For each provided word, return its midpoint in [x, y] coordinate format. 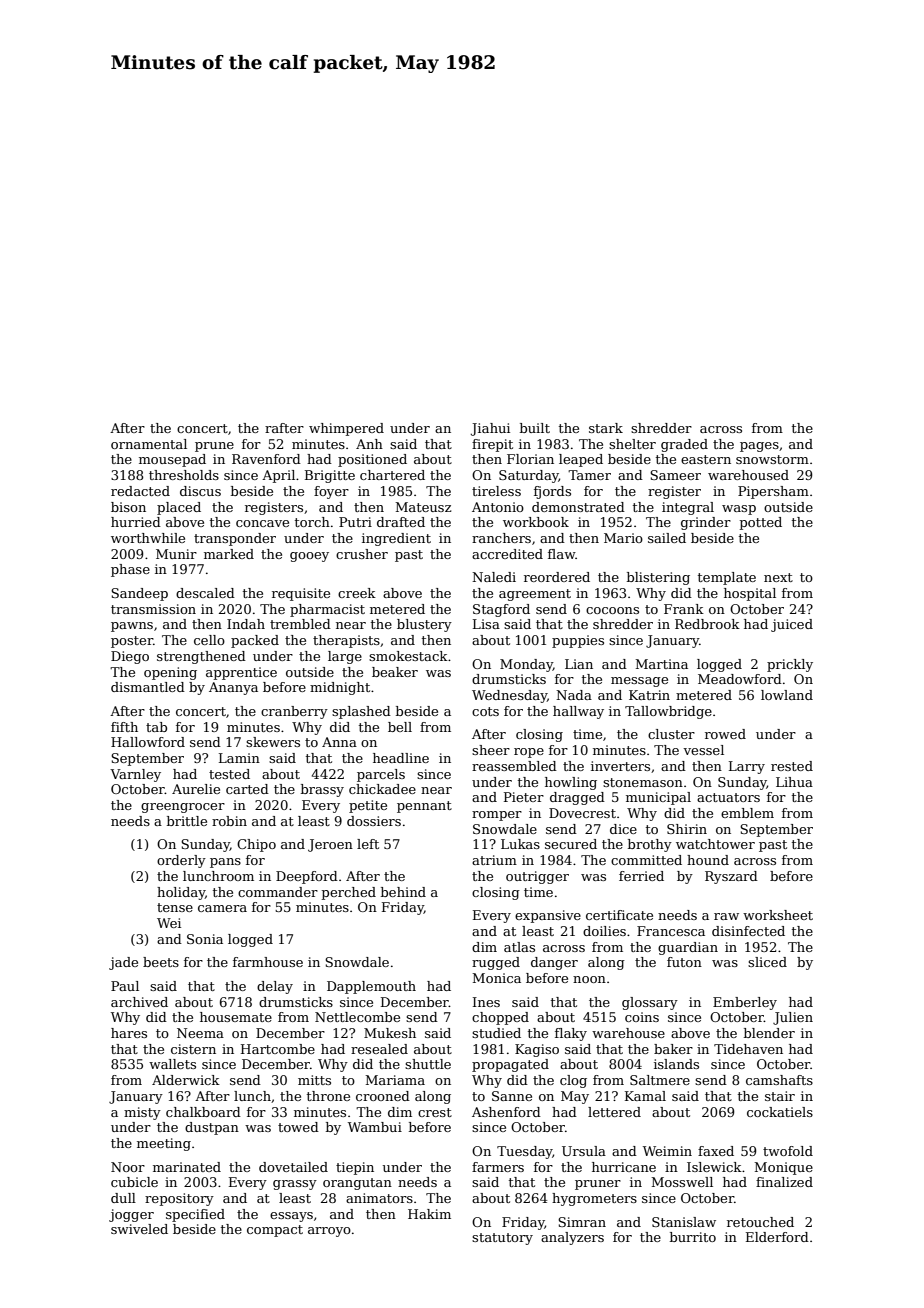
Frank [684, 609]
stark [606, 428]
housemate [236, 1017]
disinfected [748, 931]
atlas [519, 947]
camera [222, 908]
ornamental [149, 444]
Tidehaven [748, 1049]
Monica [496, 978]
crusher [362, 554]
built [535, 428]
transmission [153, 609]
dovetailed [293, 1167]
